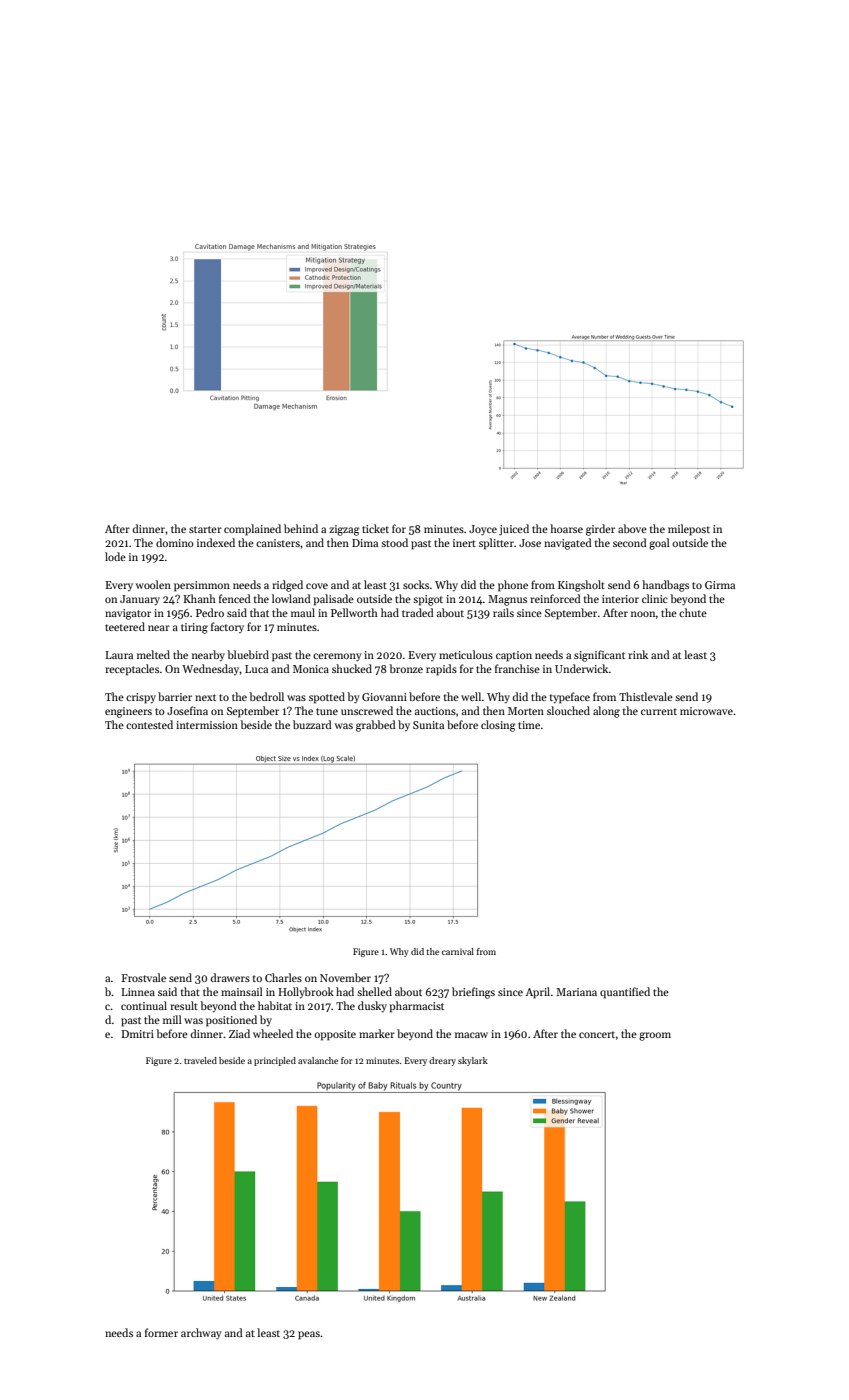 The height and width of the screenshot is (1400, 849). I want to click on goal, so click(659, 544).
